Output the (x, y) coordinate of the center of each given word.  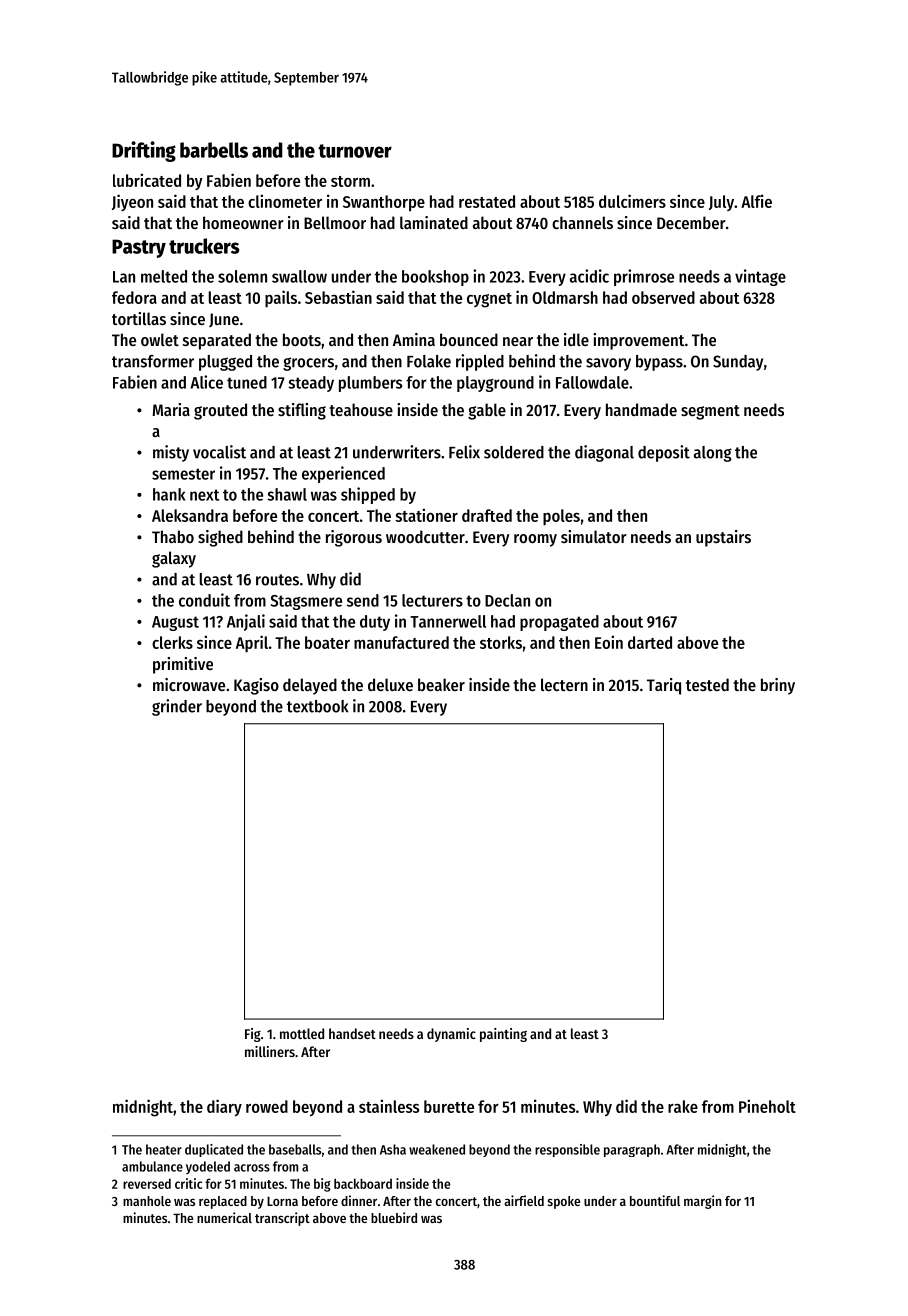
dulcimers (632, 201)
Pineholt (767, 1106)
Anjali (246, 622)
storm (350, 181)
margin (702, 1202)
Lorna (282, 1201)
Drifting (144, 151)
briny (778, 686)
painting (503, 1035)
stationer (426, 515)
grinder (177, 707)
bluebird (394, 1217)
